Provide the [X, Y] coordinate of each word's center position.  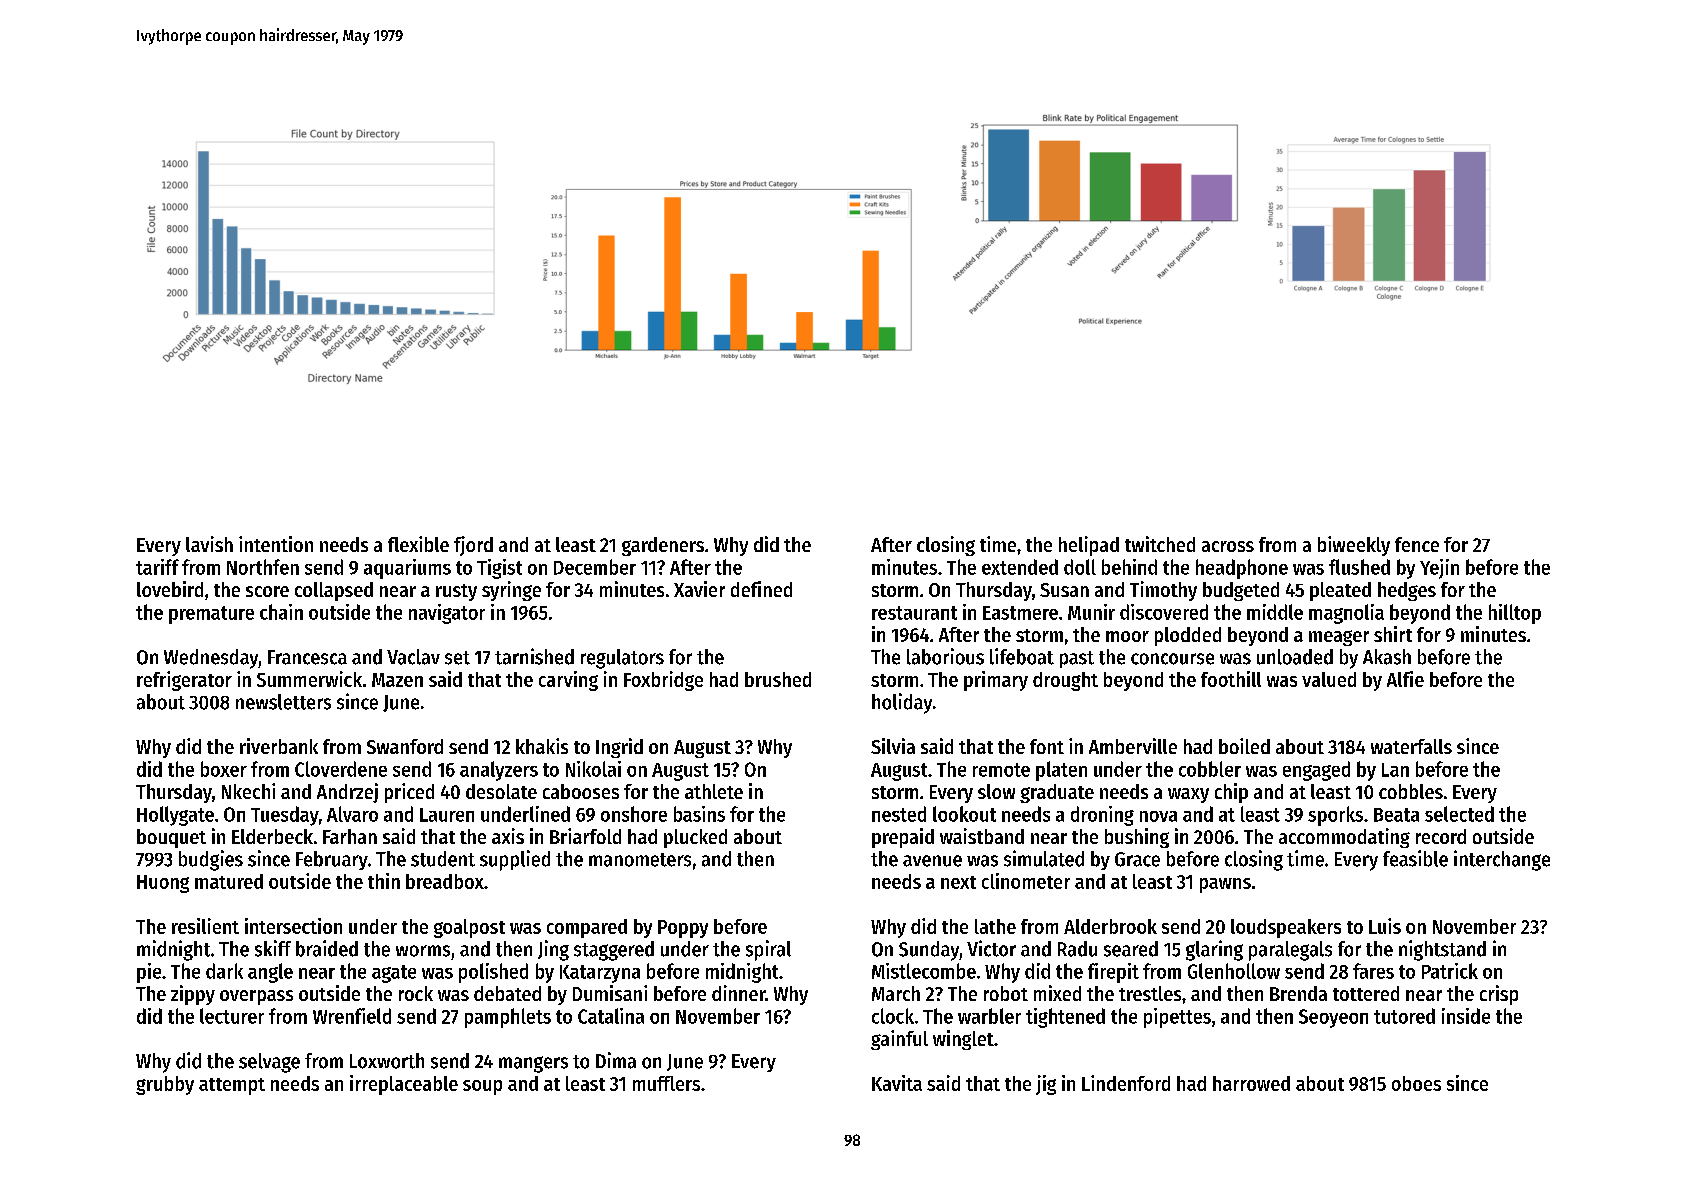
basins [699, 814]
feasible [1415, 858]
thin [384, 881]
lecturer [232, 1016]
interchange [1502, 860]
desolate [501, 791]
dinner [738, 993]
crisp [1499, 995]
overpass [256, 997]
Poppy [683, 929]
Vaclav [413, 657]
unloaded [1295, 657]
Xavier [699, 589]
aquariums [407, 569]
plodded [1188, 636]
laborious [945, 656]
